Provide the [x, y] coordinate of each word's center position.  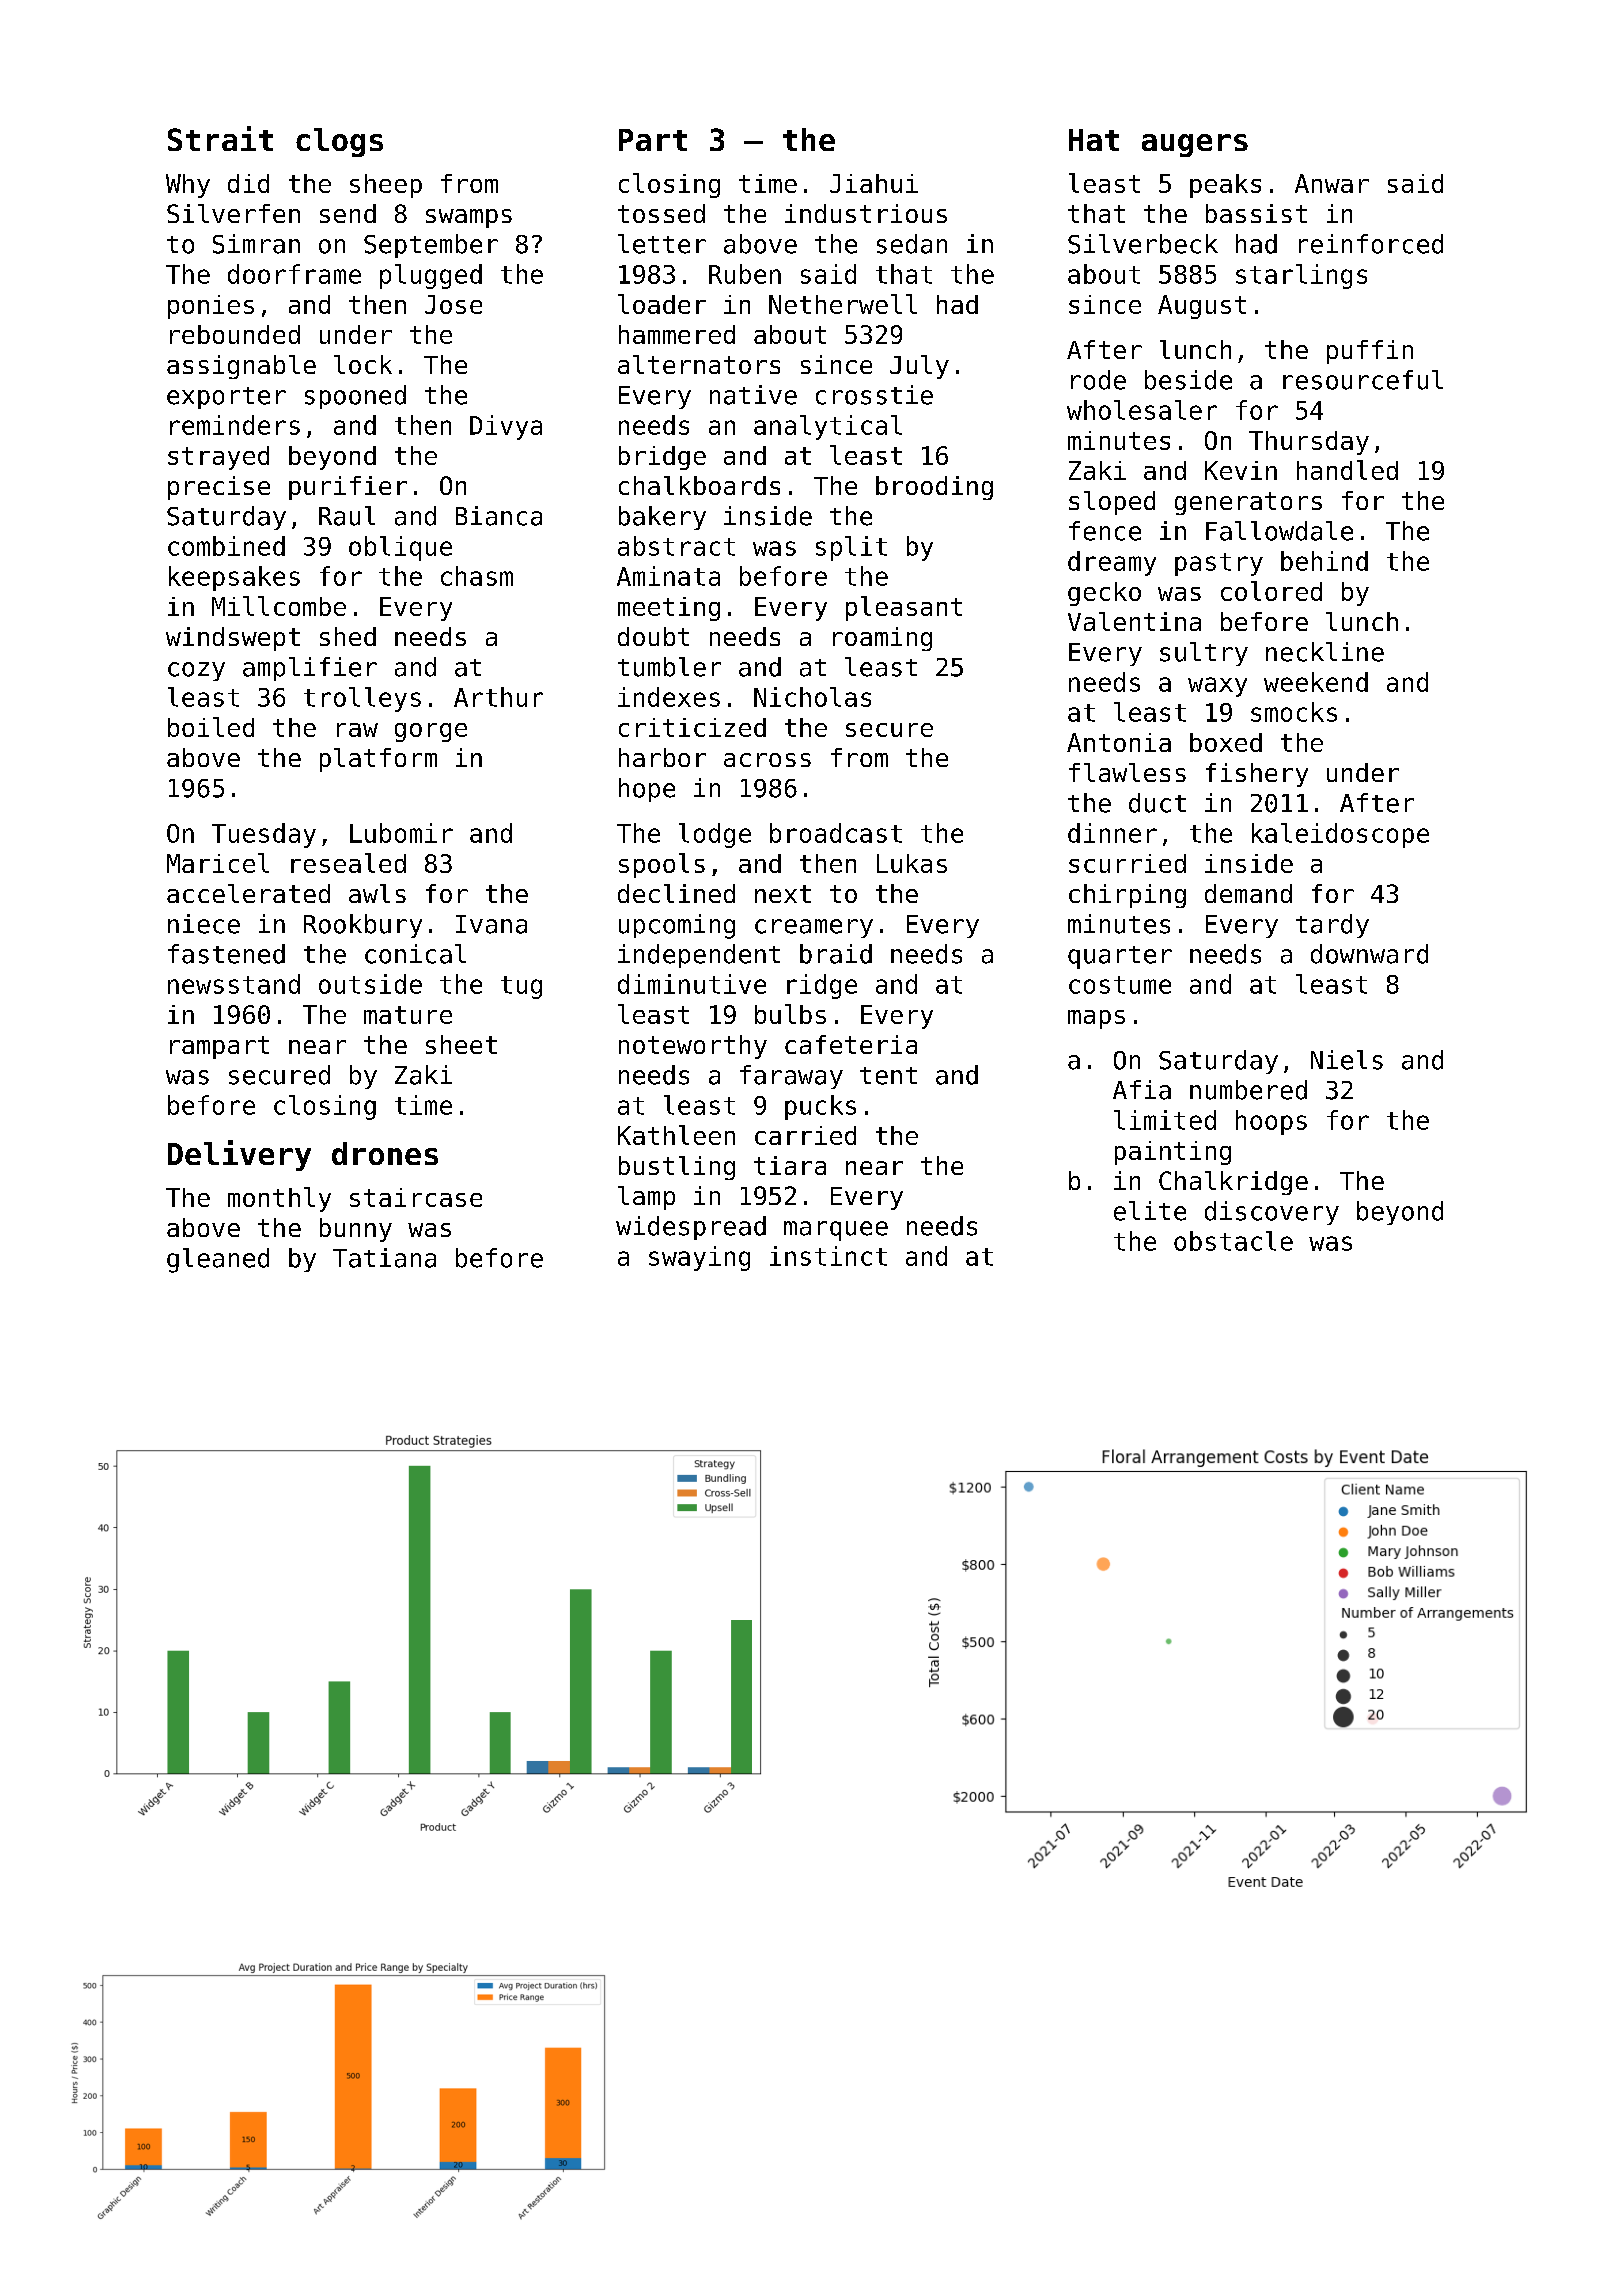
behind [1324, 561]
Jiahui [874, 183]
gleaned [218, 1260]
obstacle [1233, 1241]
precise [219, 488]
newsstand [234, 984]
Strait [220, 138]
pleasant [904, 608]
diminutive [692, 984]
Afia [1142, 1090]
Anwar [1332, 183]
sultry [1204, 654]
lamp [646, 1198]
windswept [233, 639]
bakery [662, 518]
